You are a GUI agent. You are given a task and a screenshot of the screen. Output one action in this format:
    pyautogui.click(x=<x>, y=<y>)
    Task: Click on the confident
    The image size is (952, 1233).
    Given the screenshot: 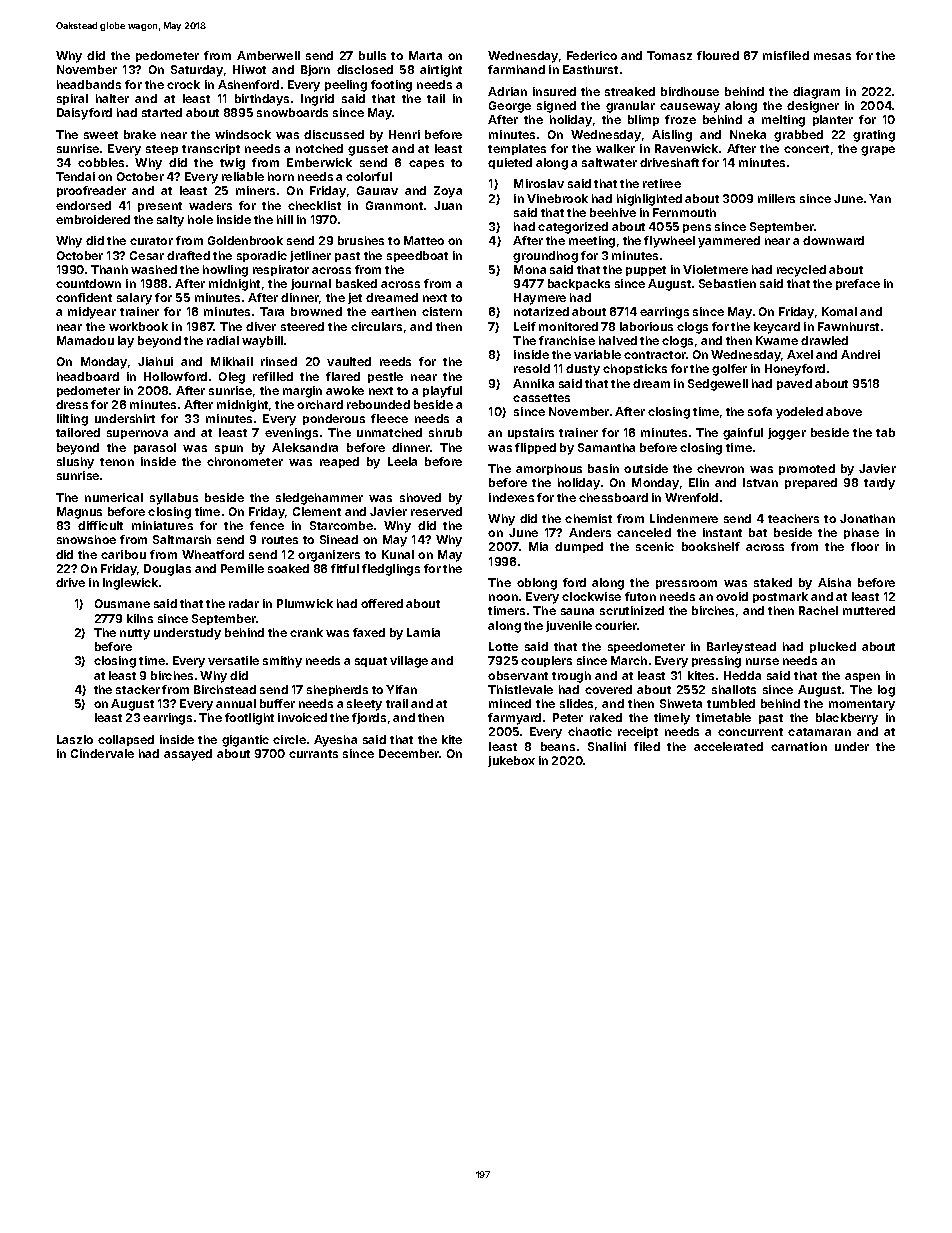 What is the action you would take?
    pyautogui.click(x=84, y=297)
